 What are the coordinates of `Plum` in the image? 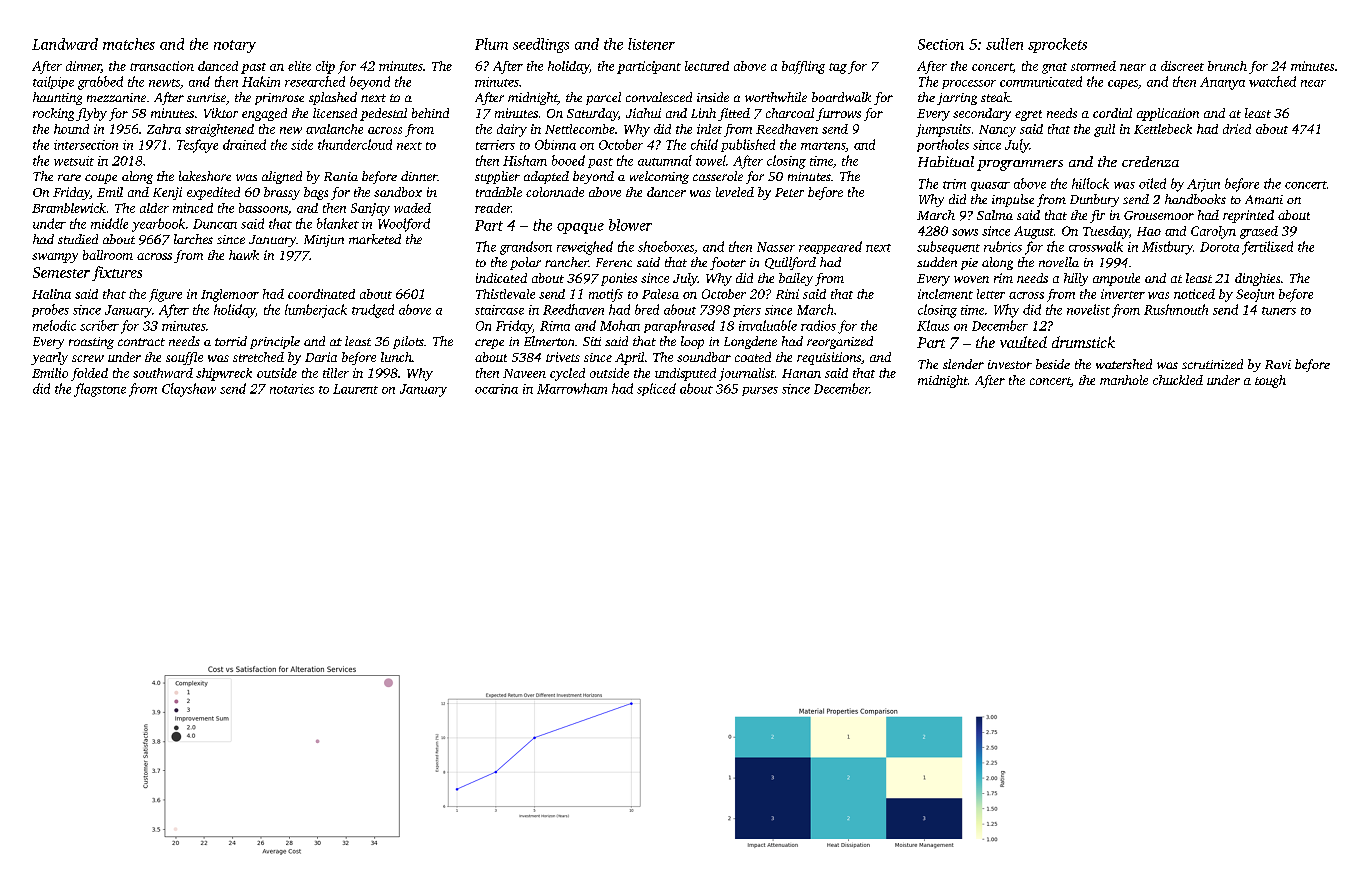 It's located at (491, 44).
